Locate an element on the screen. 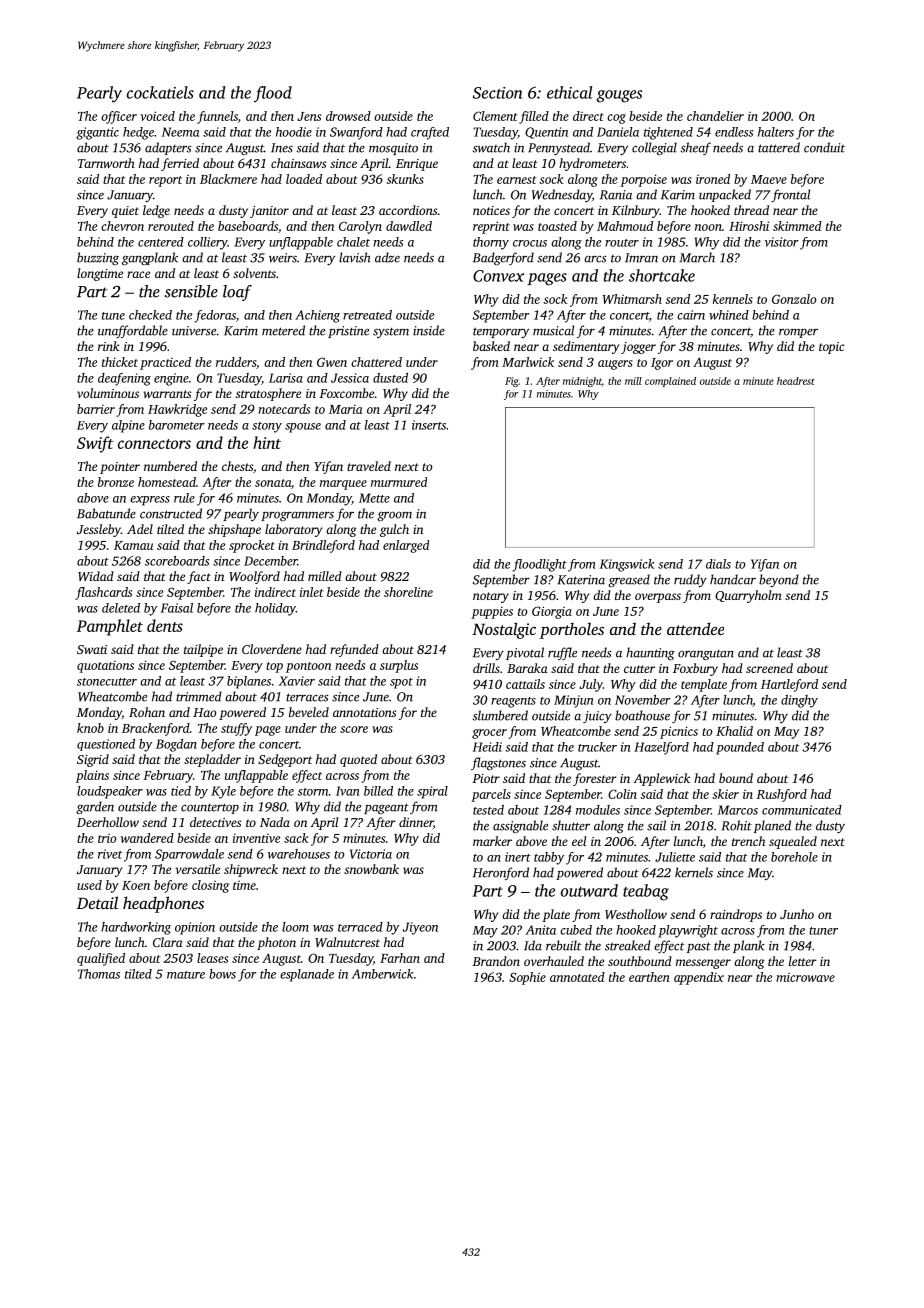 The width and height of the screenshot is (924, 1308). Jens is located at coordinates (309, 116).
